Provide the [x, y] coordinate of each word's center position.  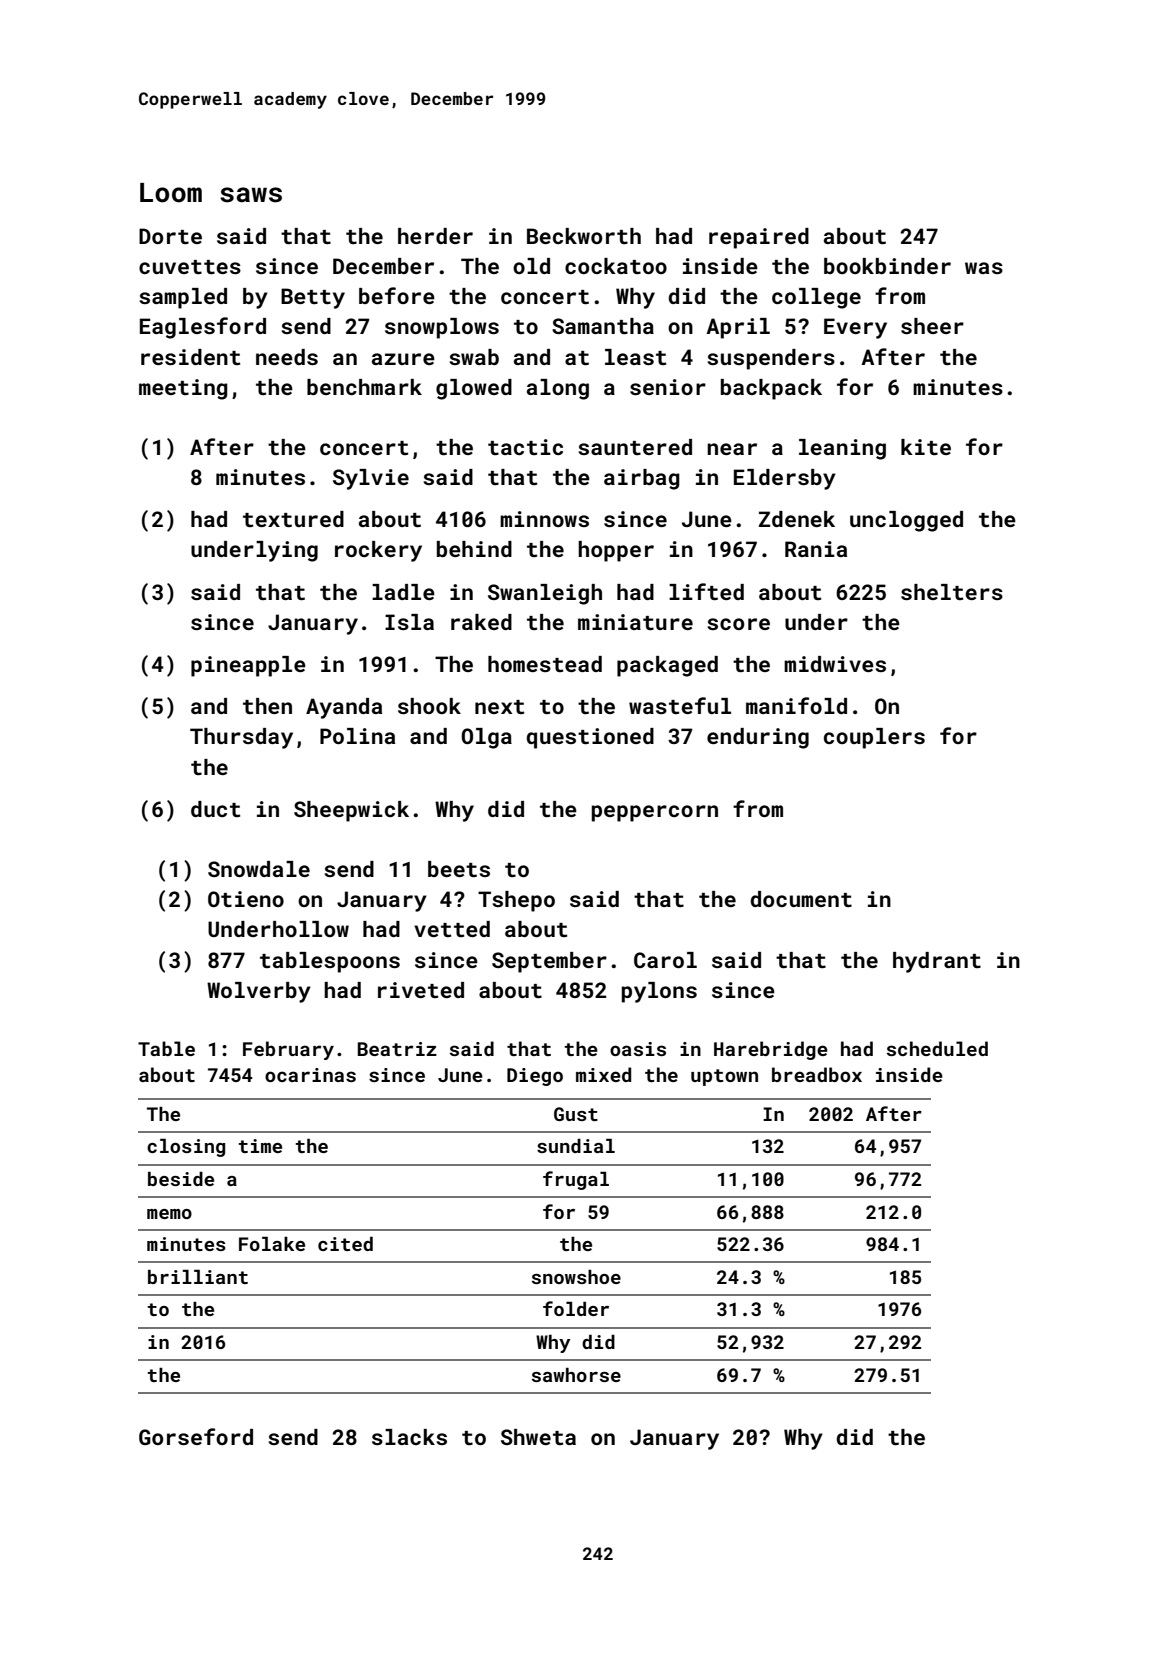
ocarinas [310, 1075]
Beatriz [397, 1049]
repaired [759, 238]
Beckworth [584, 236]
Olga [486, 738]
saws [251, 195]
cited [345, 1244]
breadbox [817, 1074]
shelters [952, 592]
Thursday [241, 738]
